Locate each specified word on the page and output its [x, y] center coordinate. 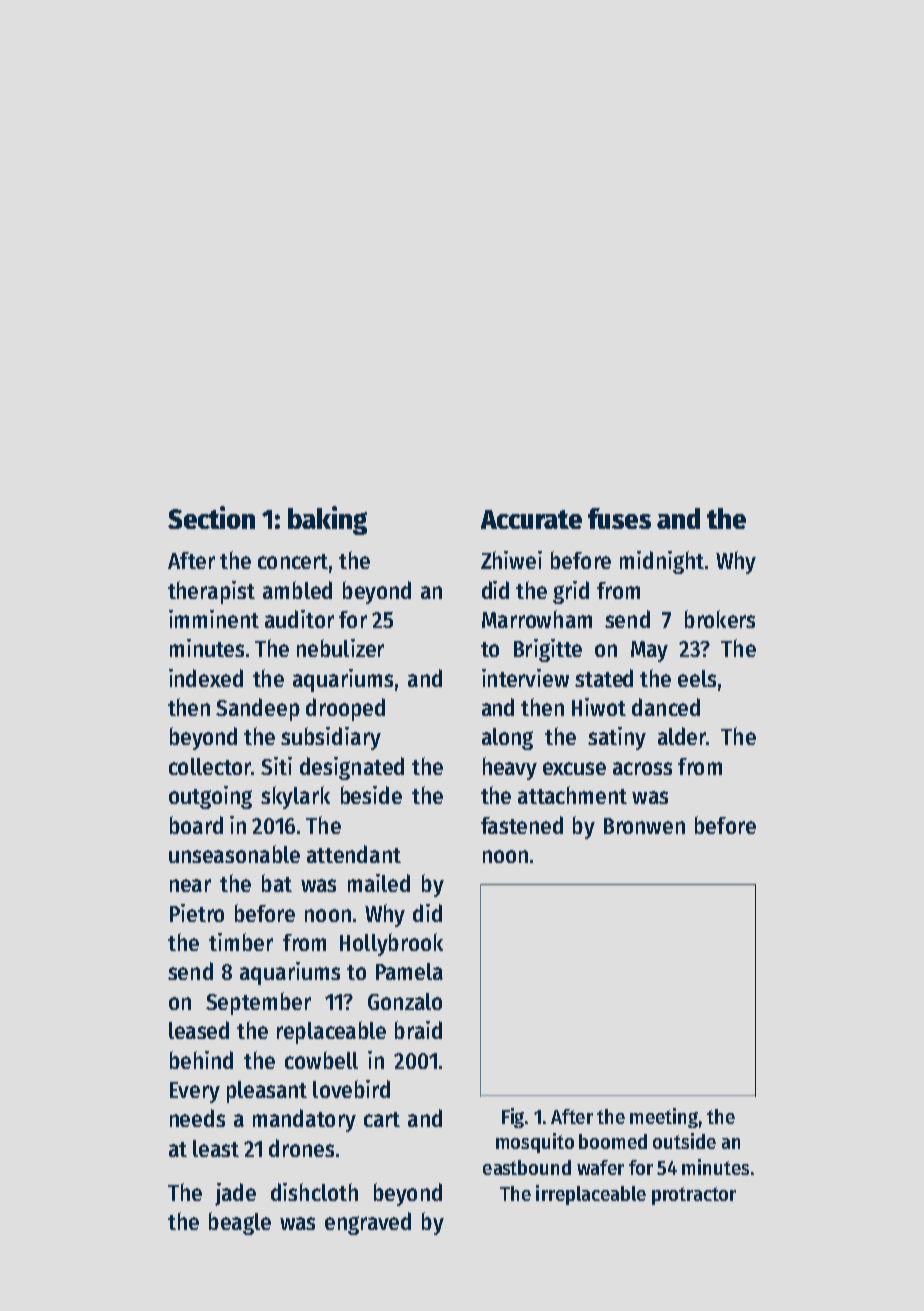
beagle [240, 1223]
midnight [662, 562]
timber [241, 942]
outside [684, 1141]
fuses [619, 518]
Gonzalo [405, 1001]
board [196, 825]
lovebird [351, 1089]
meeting [664, 1118]
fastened [522, 825]
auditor [299, 619]
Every [195, 1092]
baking [327, 520]
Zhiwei [511, 560]
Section [211, 517]
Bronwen [644, 826]
